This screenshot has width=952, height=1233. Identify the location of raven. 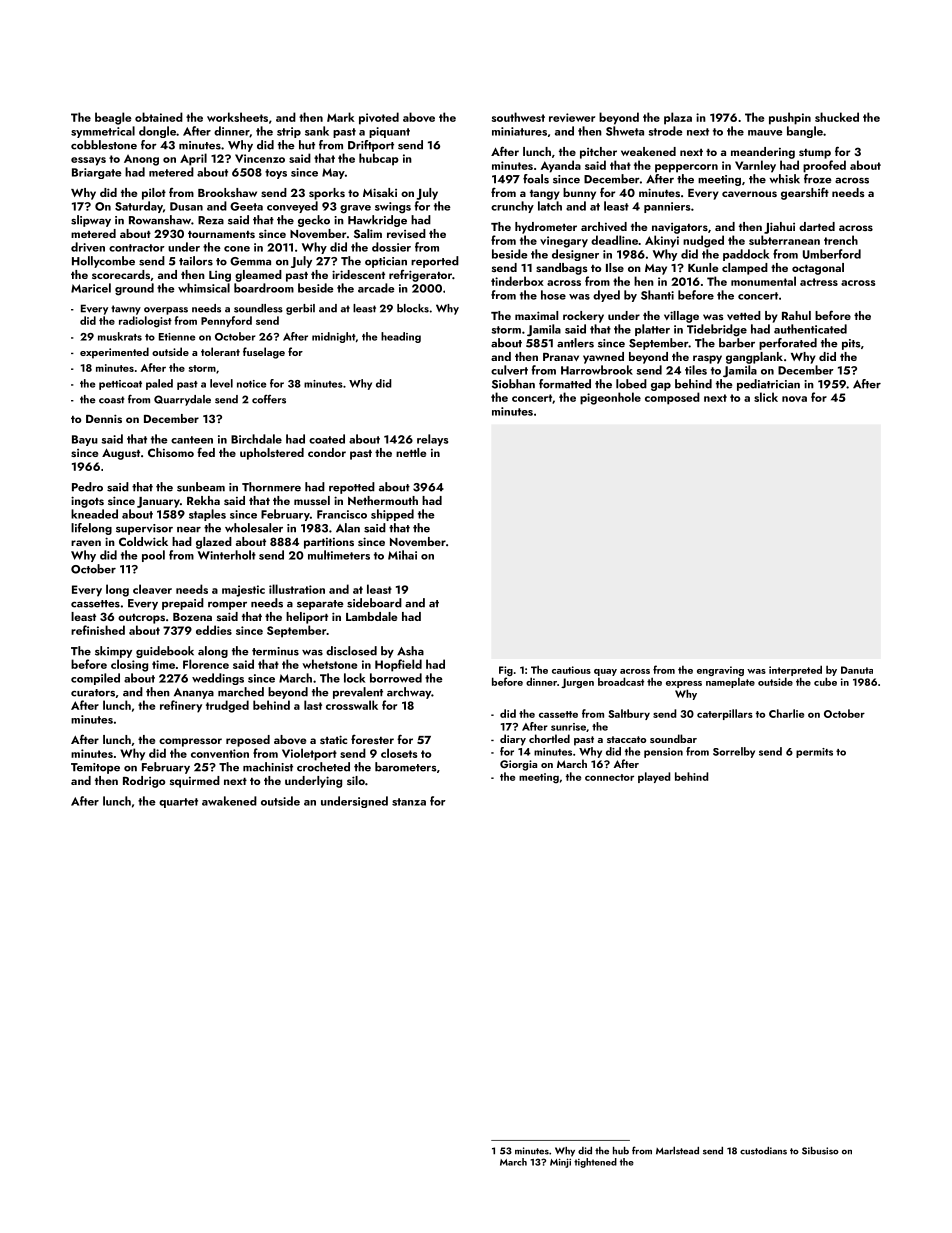
(86, 543).
